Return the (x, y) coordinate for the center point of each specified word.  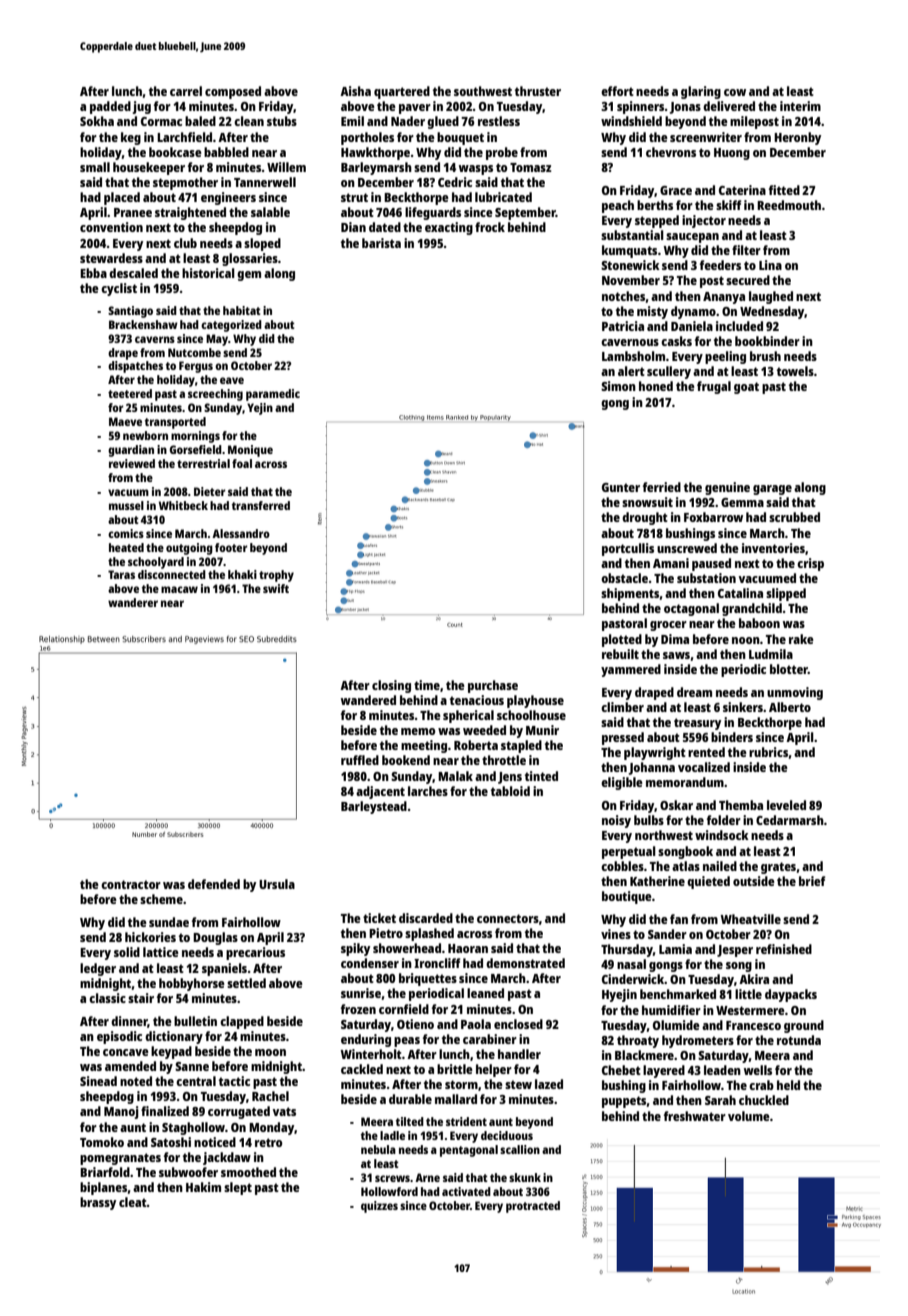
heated (126, 547)
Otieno (415, 1024)
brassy (98, 1203)
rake (801, 639)
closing (391, 686)
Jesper (735, 951)
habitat (242, 310)
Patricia (623, 326)
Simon (618, 386)
